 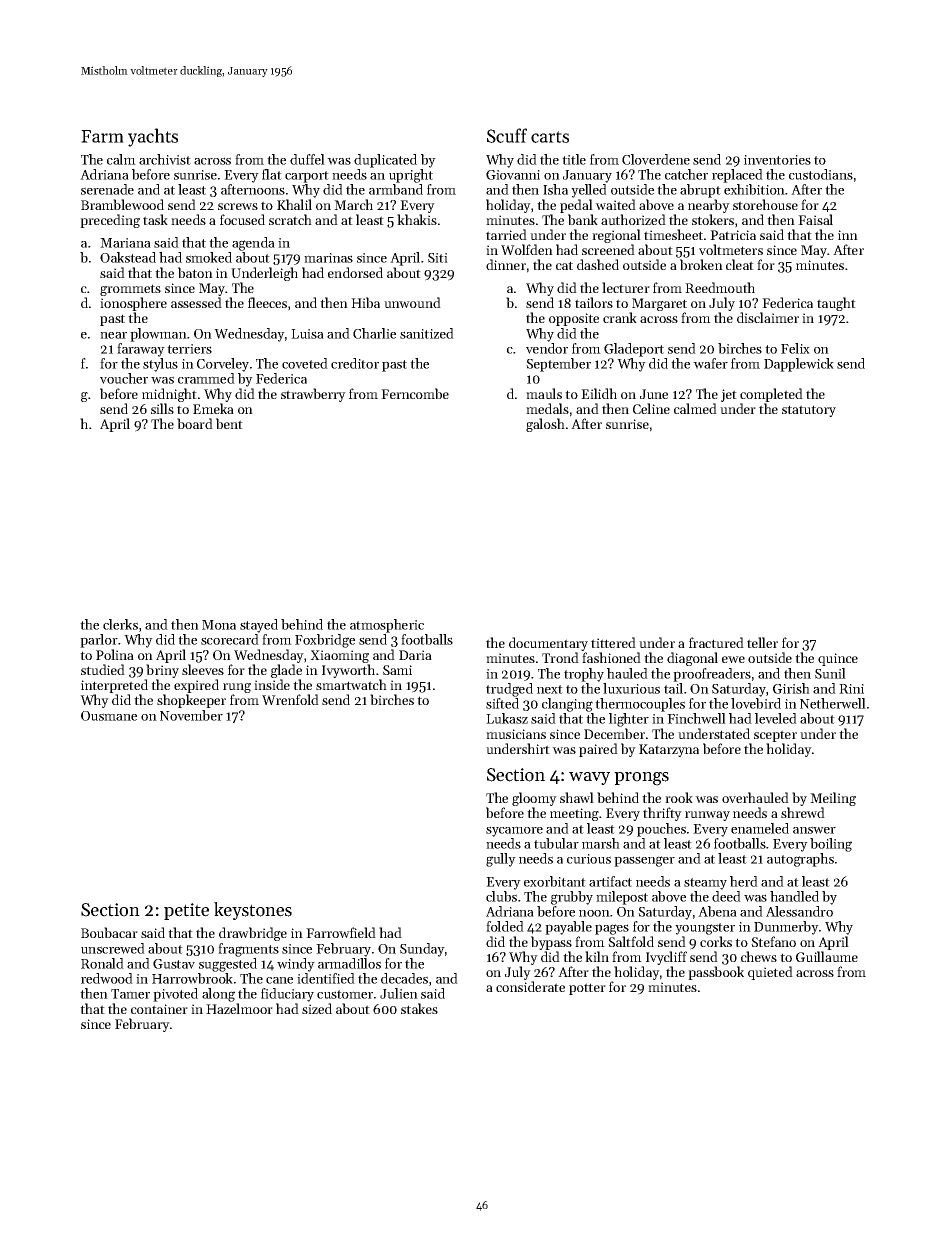 What do you see at coordinates (186, 911) in the image?
I see `petite` at bounding box center [186, 911].
